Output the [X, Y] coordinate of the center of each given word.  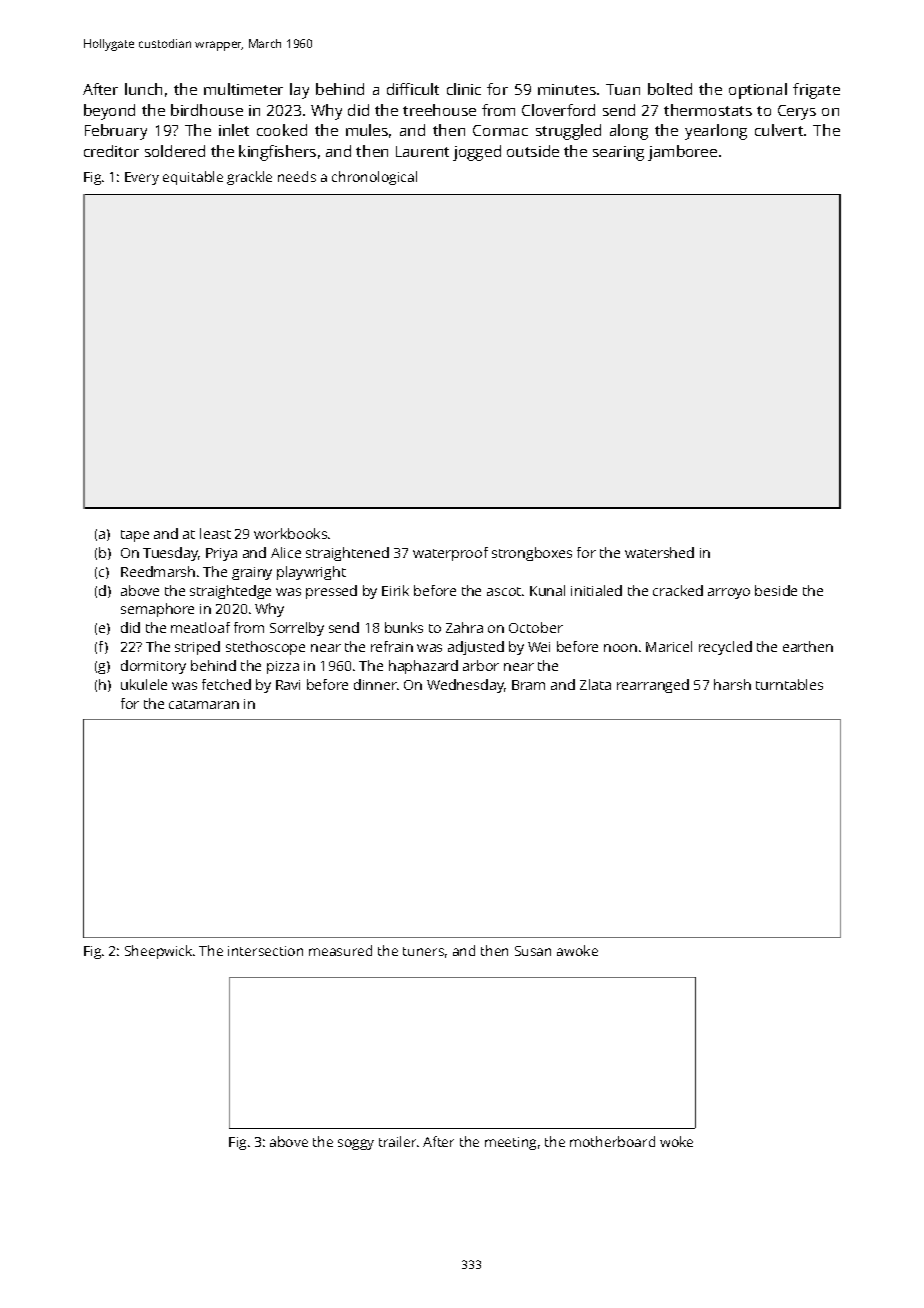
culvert [779, 130]
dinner [375, 684]
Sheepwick [158, 952]
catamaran [204, 704]
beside [776, 590]
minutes [567, 89]
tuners [423, 951]
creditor [111, 151]
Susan [533, 951]
